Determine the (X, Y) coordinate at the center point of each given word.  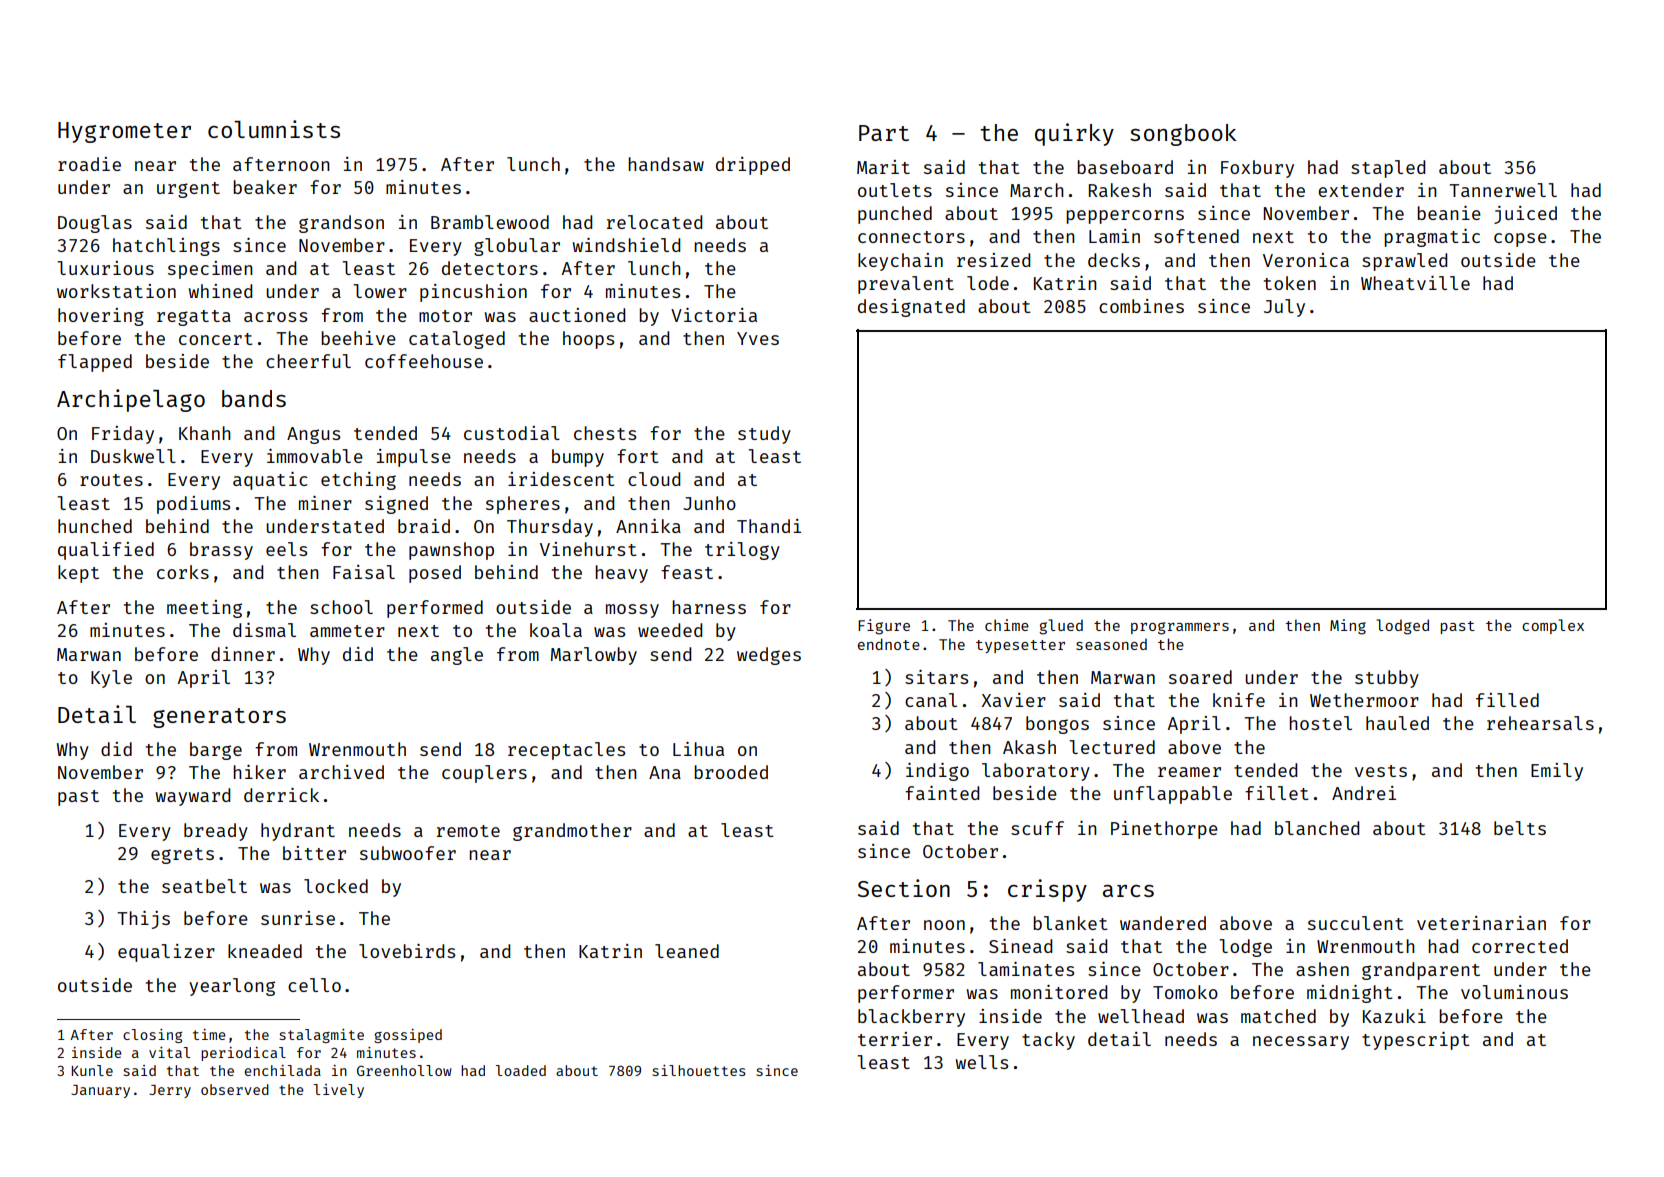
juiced (1525, 215)
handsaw (666, 164)
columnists (274, 129)
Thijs (143, 920)
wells (982, 1062)
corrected (1520, 946)
